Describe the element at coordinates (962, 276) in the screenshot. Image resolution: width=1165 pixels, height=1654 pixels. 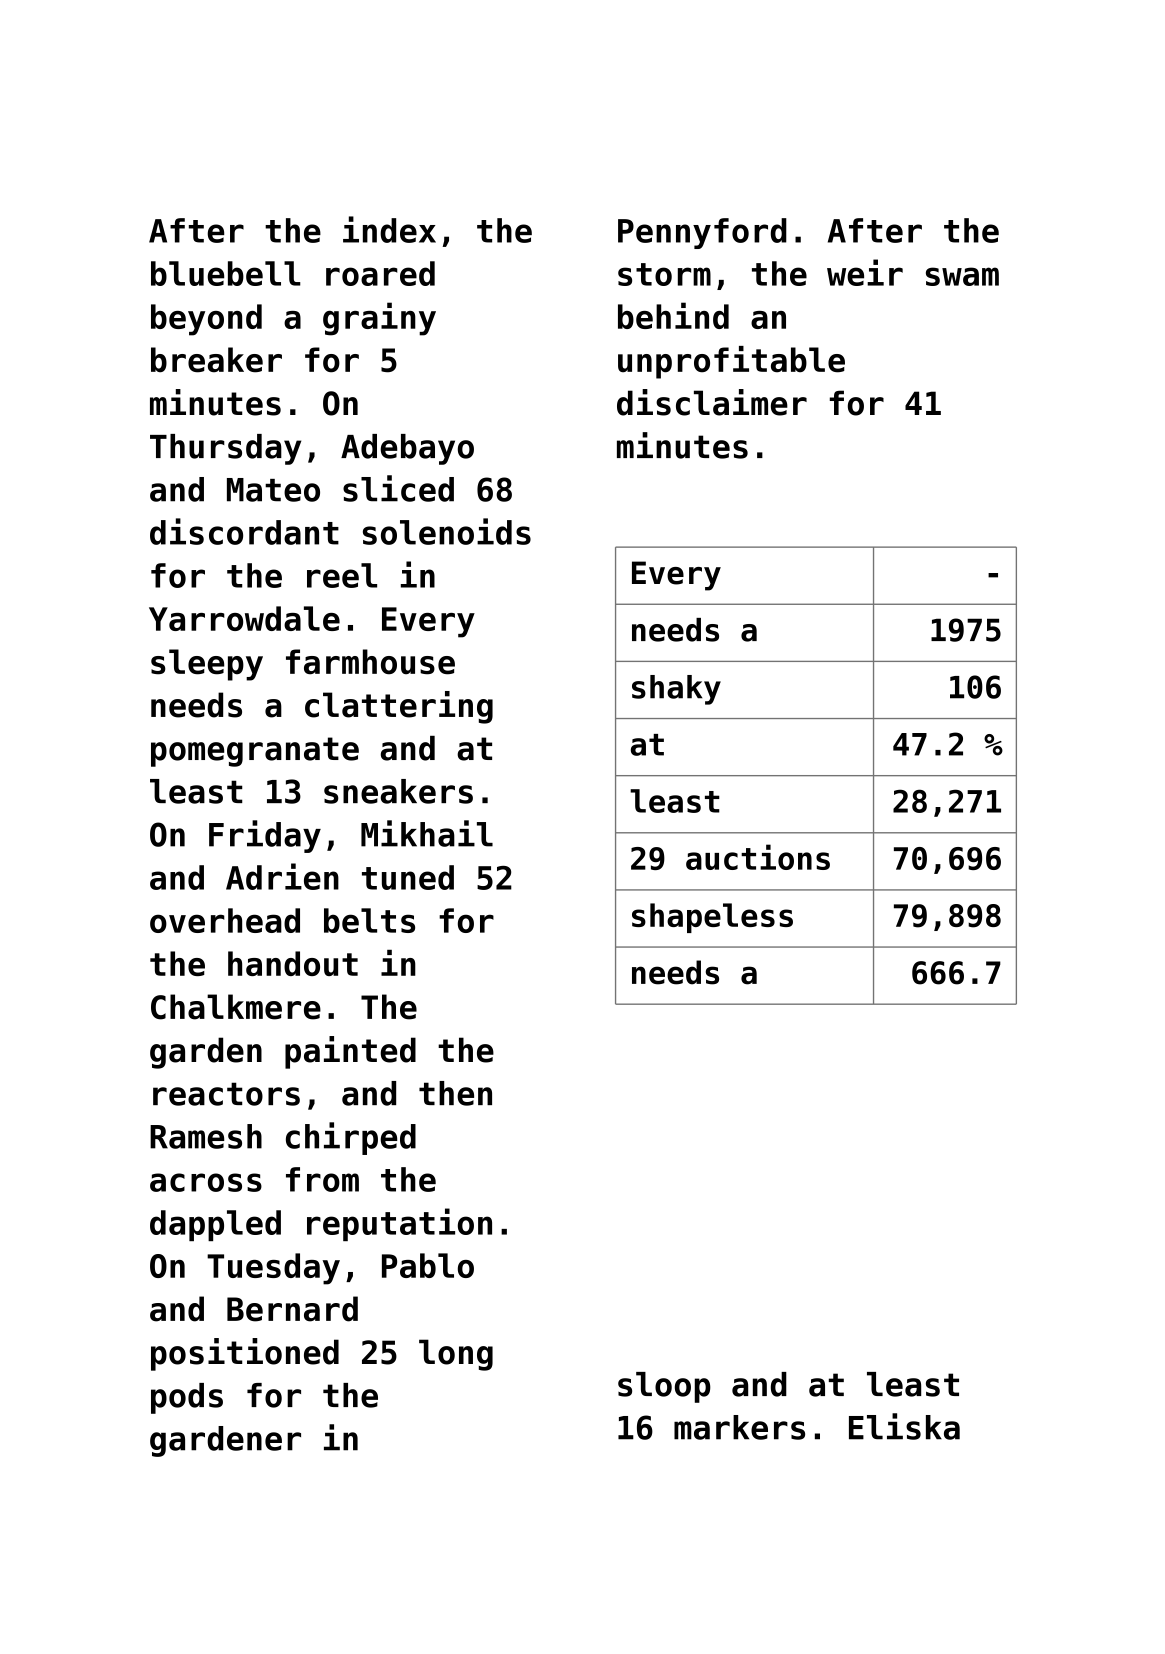
I see `swam` at that location.
